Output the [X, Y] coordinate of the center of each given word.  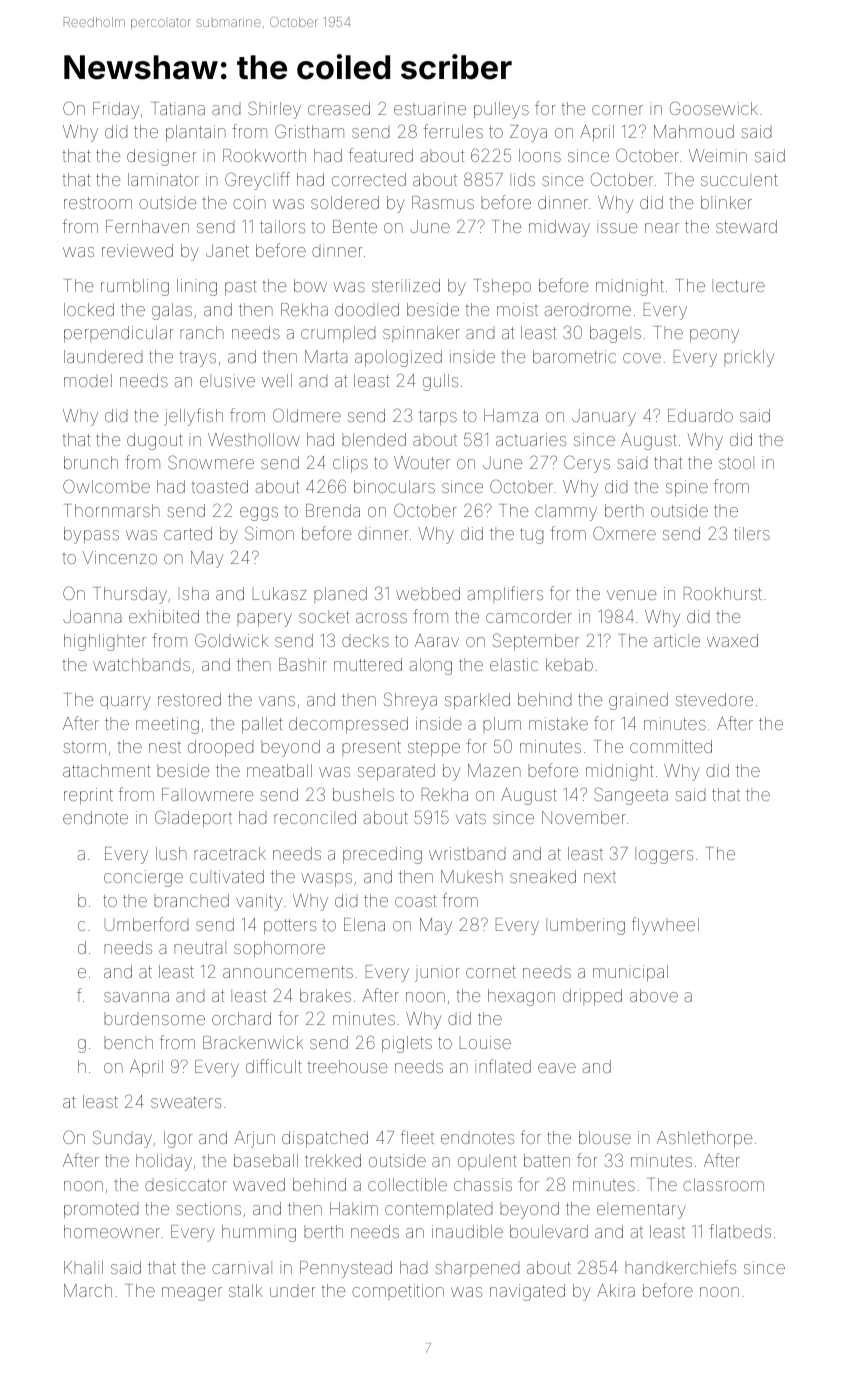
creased [339, 108]
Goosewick [714, 108]
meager [192, 1294]
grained [638, 701]
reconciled [315, 817]
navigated [527, 1292]
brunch [91, 462]
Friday [116, 110]
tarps [438, 418]
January [604, 417]
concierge [143, 878]
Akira [616, 1290]
